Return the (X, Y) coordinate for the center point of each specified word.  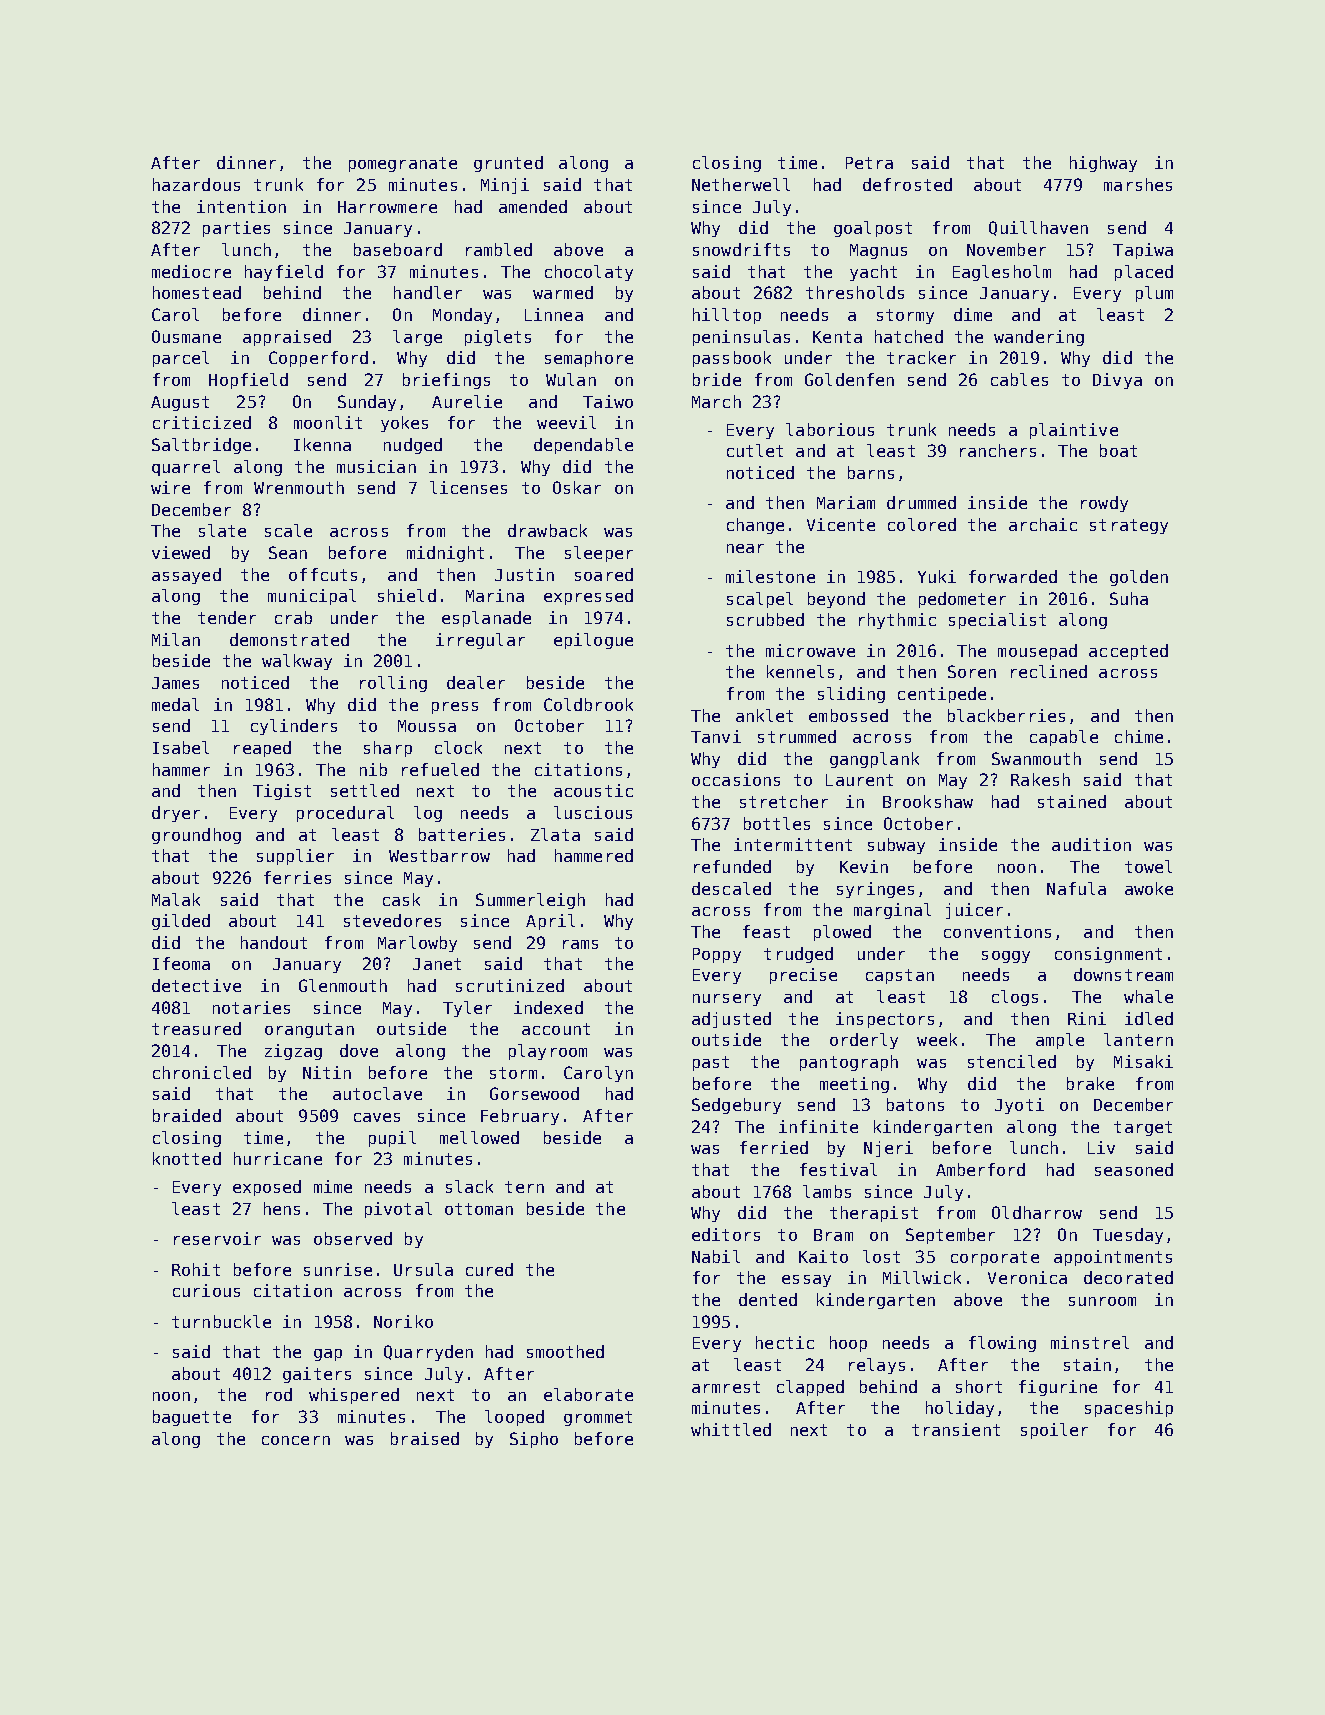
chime (1139, 736)
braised (425, 1438)
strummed (797, 736)
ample (1060, 1041)
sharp (388, 749)
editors (726, 1234)
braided (187, 1115)
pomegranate (403, 164)
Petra (869, 163)
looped (514, 1418)
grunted (508, 164)
